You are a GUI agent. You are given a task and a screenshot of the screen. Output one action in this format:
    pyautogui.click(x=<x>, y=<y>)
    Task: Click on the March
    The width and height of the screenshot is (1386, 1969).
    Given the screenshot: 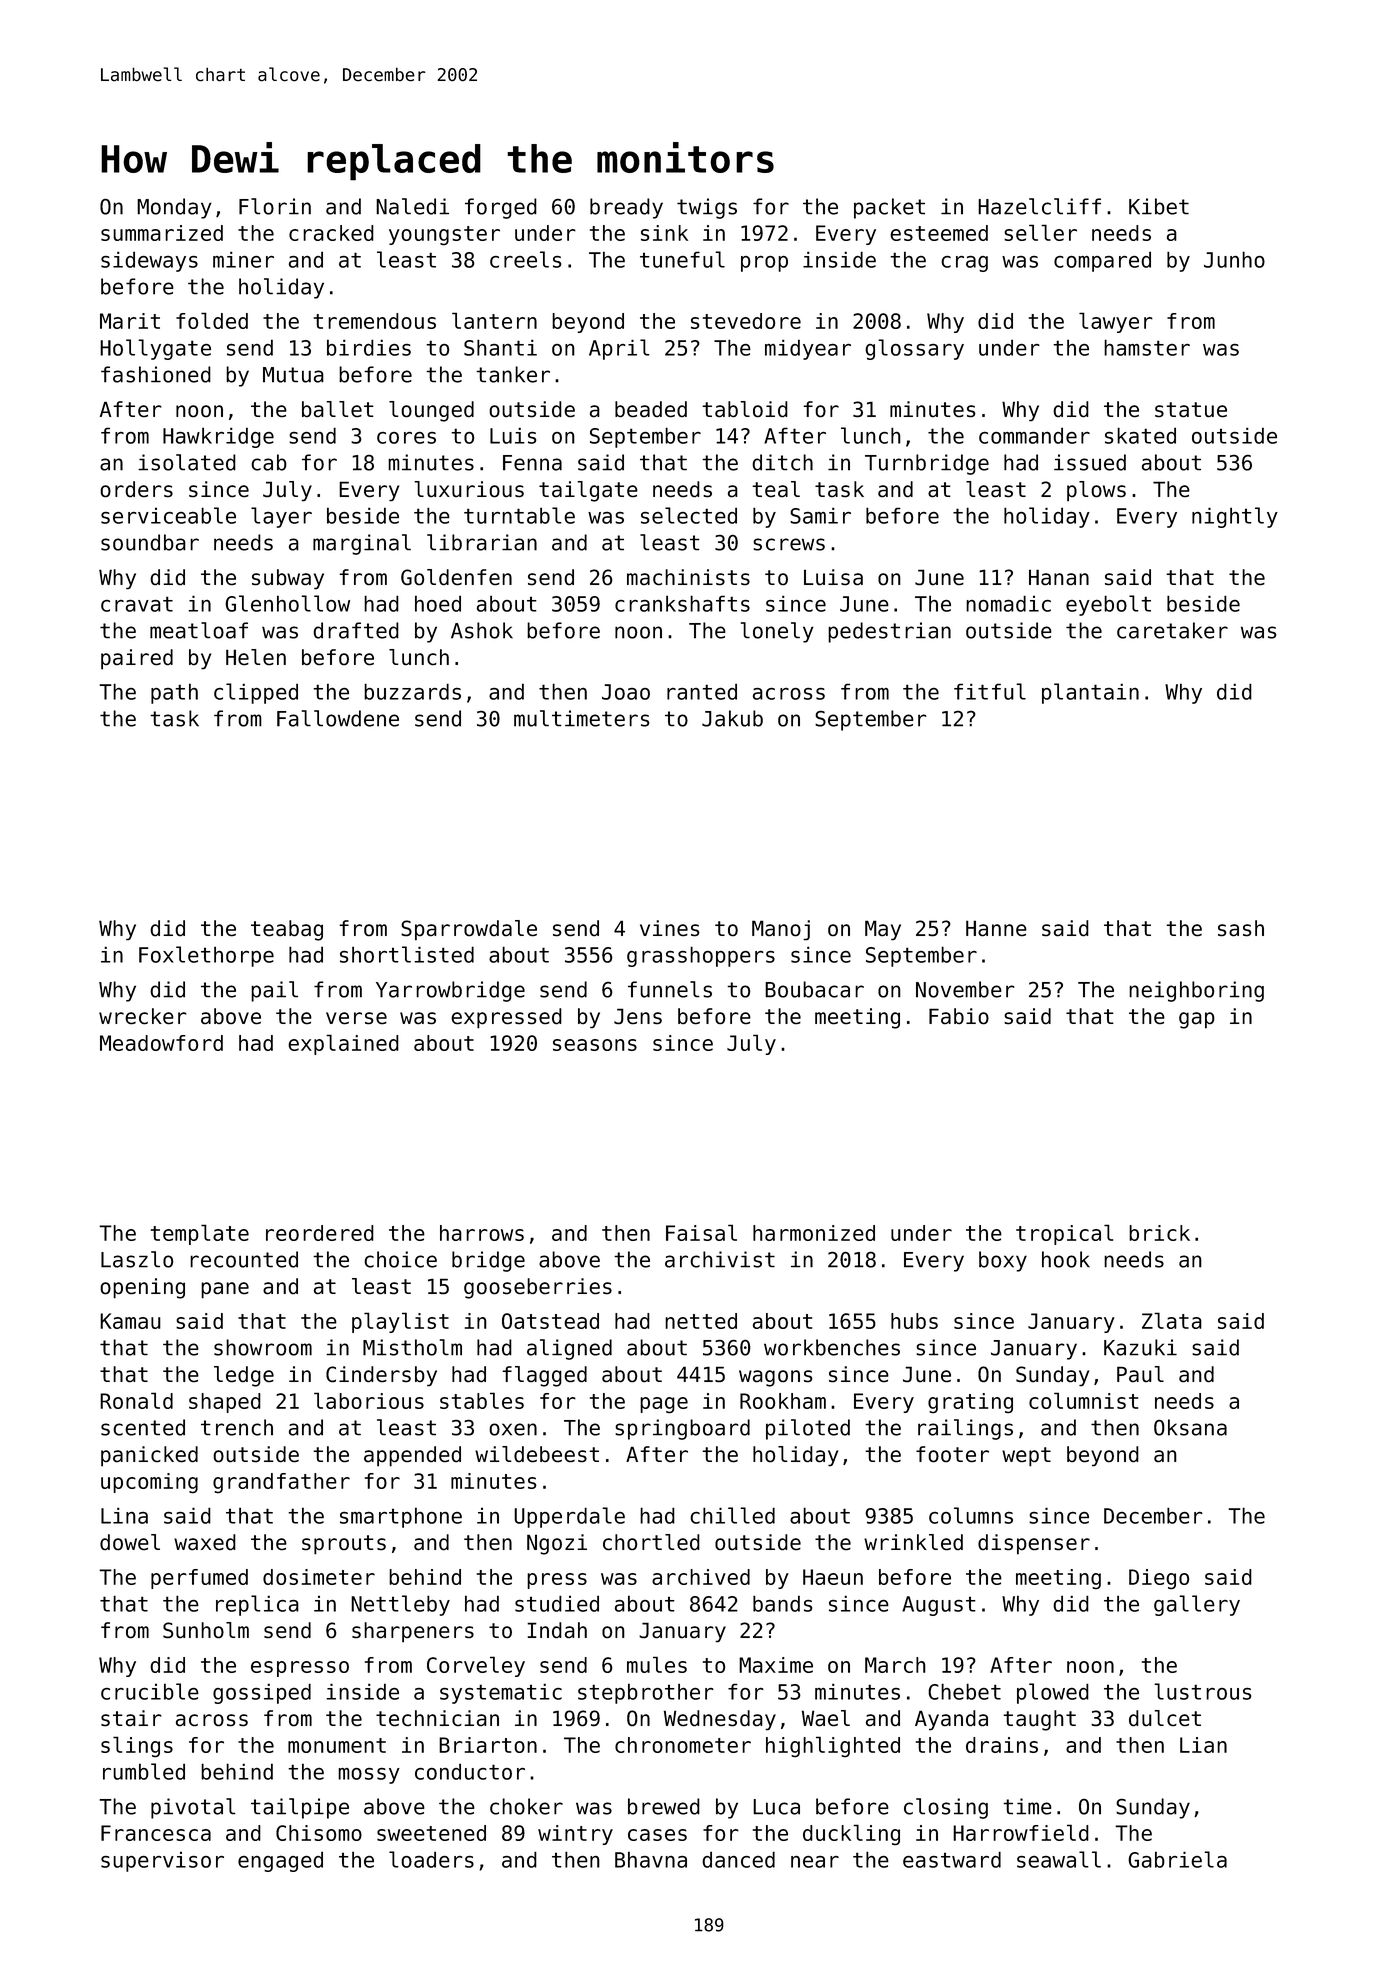 What is the action you would take?
    pyautogui.click(x=895, y=1665)
